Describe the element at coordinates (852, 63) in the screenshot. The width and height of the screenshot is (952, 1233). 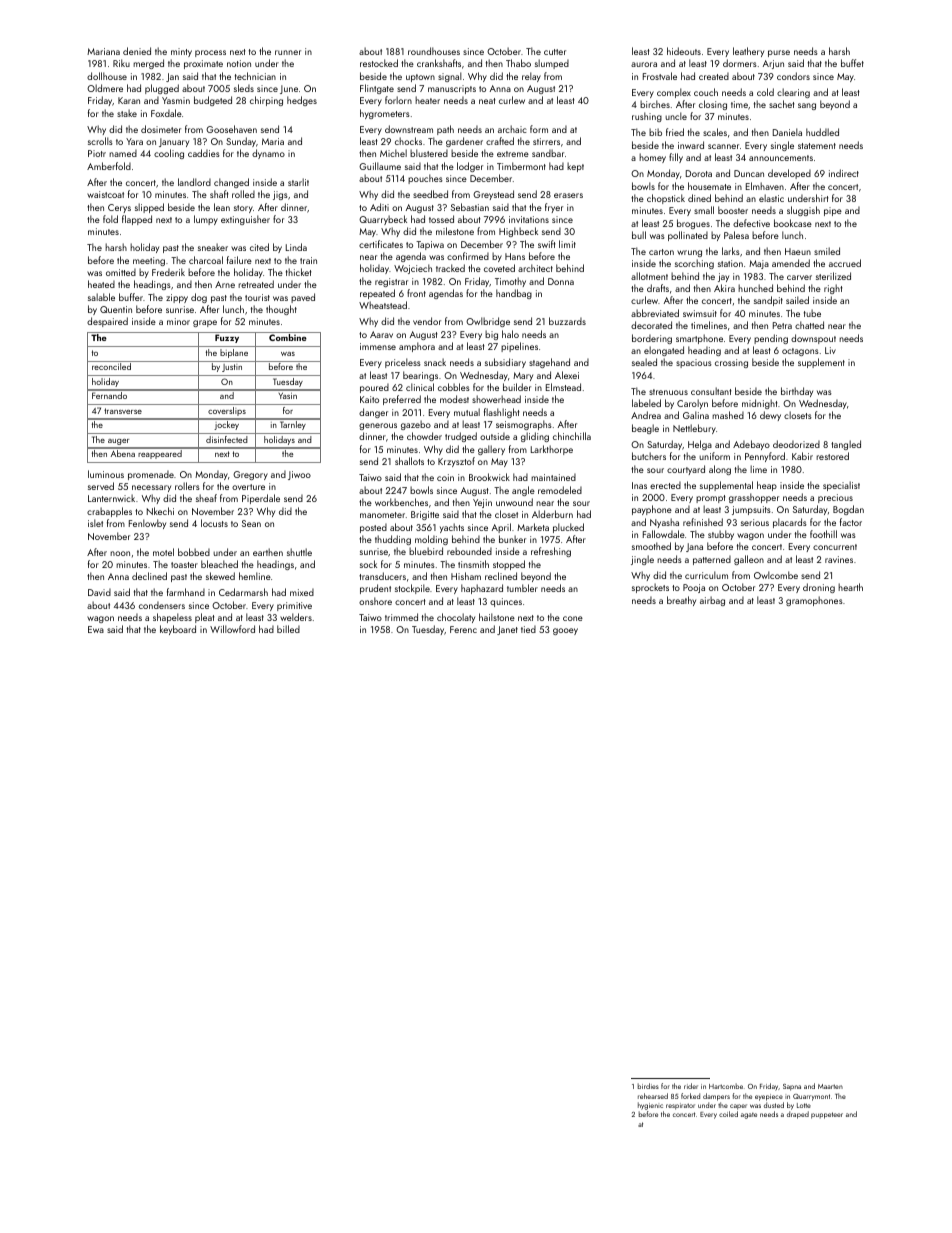
I see `buffet` at that location.
